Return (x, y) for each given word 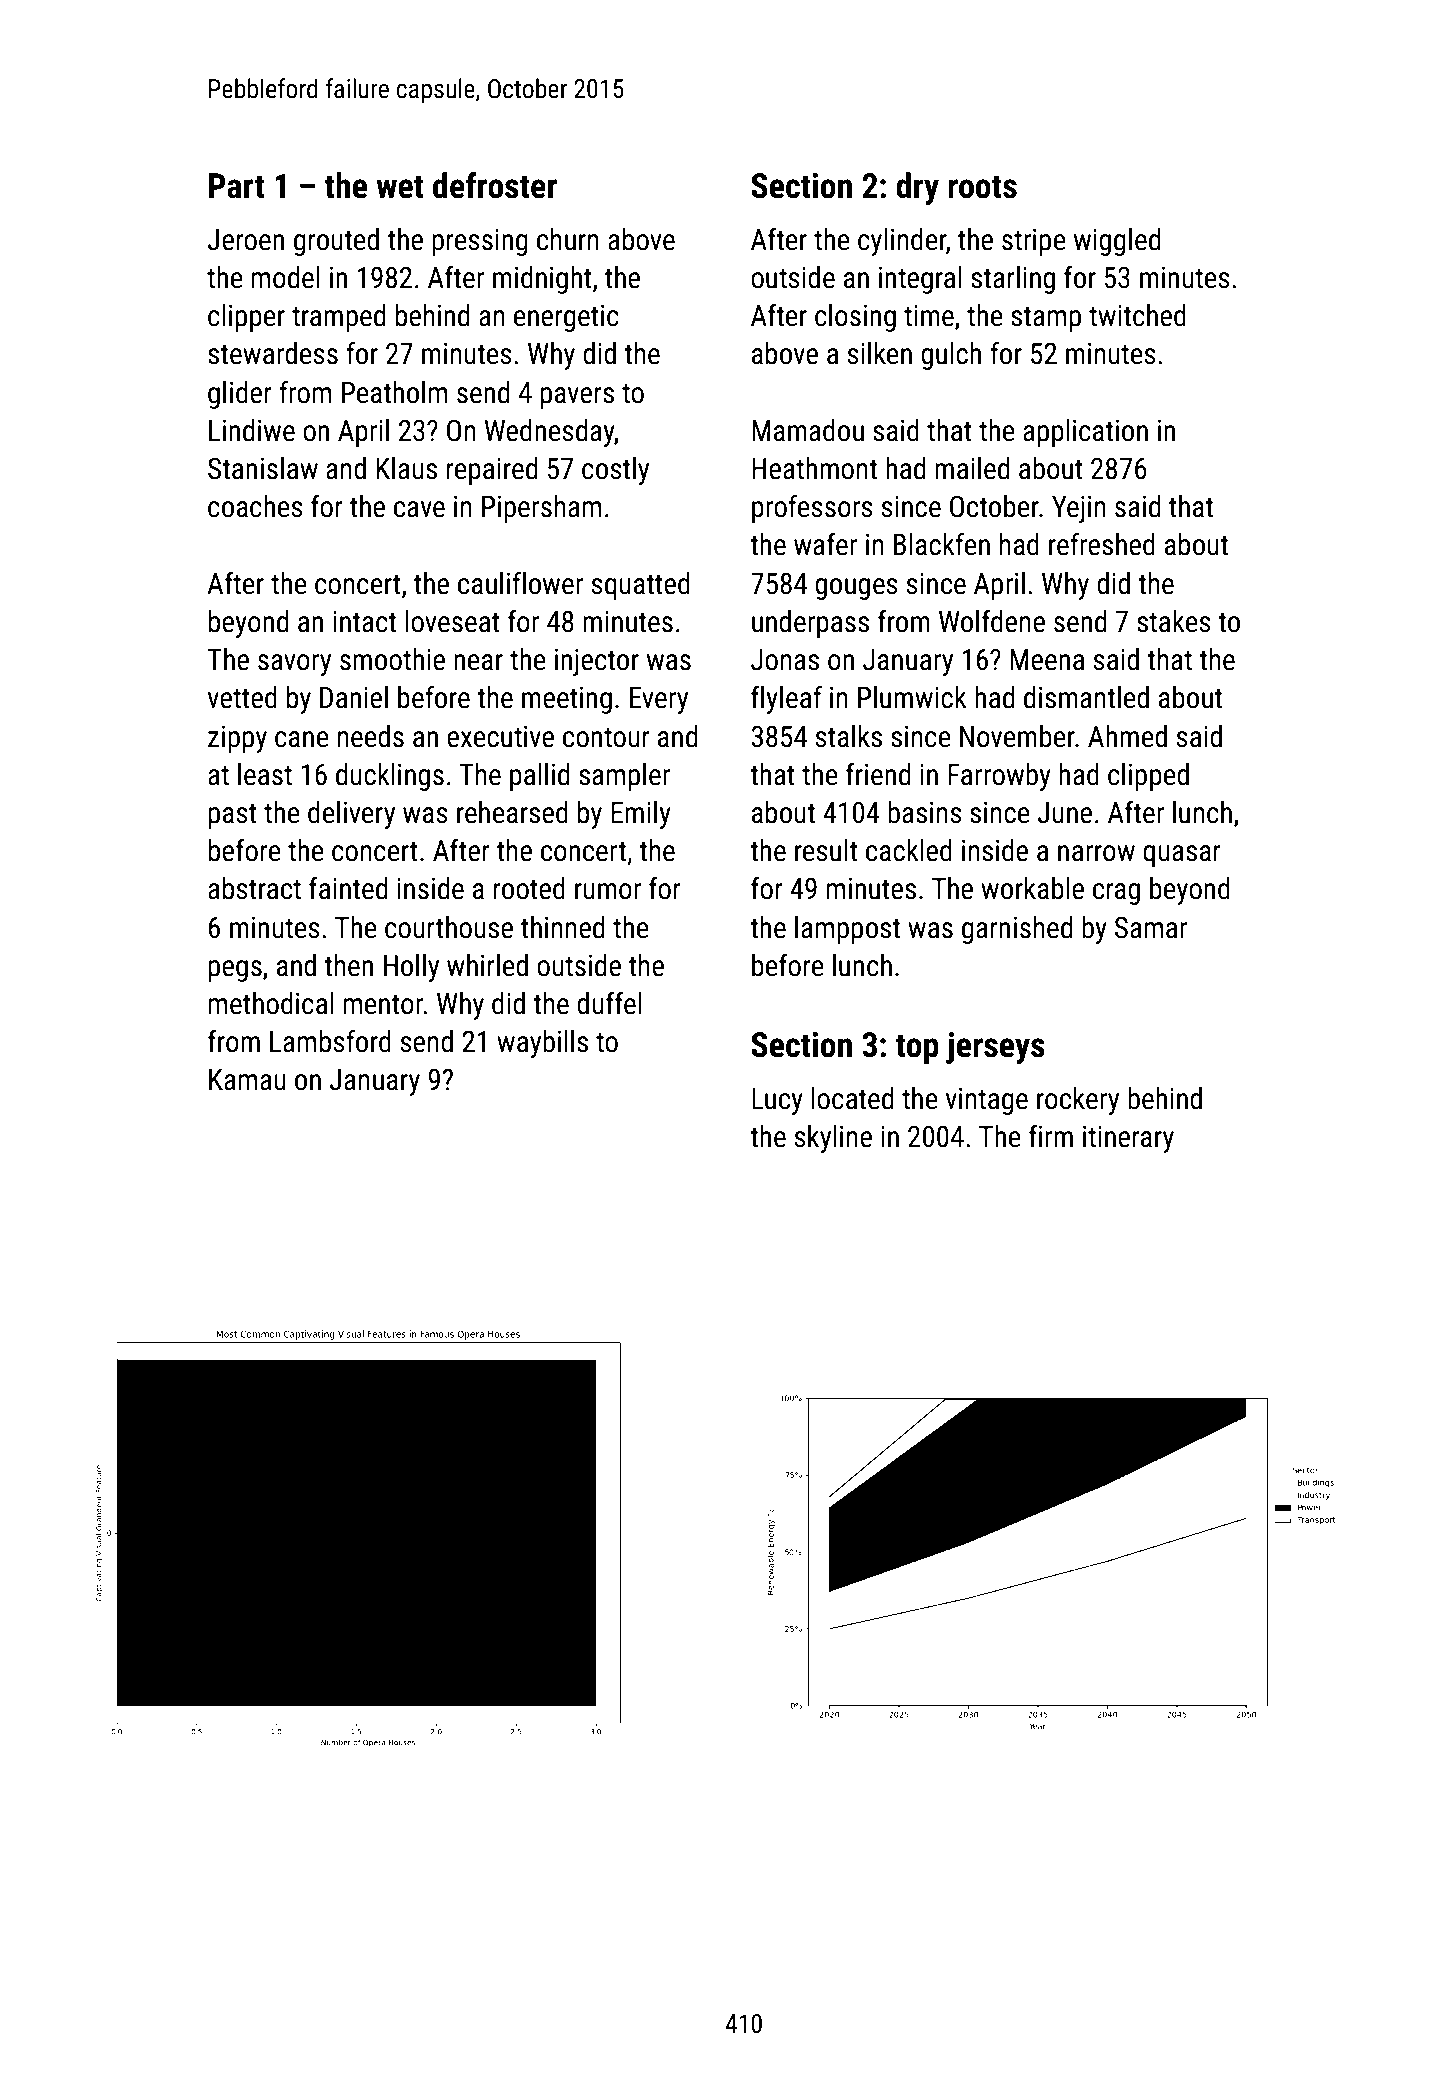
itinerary (1128, 1139)
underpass (810, 624)
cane (302, 739)
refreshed (1102, 544)
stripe (1034, 242)
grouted (336, 242)
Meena (1047, 660)
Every (659, 700)
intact (364, 622)
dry (917, 188)
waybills (542, 1044)
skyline (833, 1139)
